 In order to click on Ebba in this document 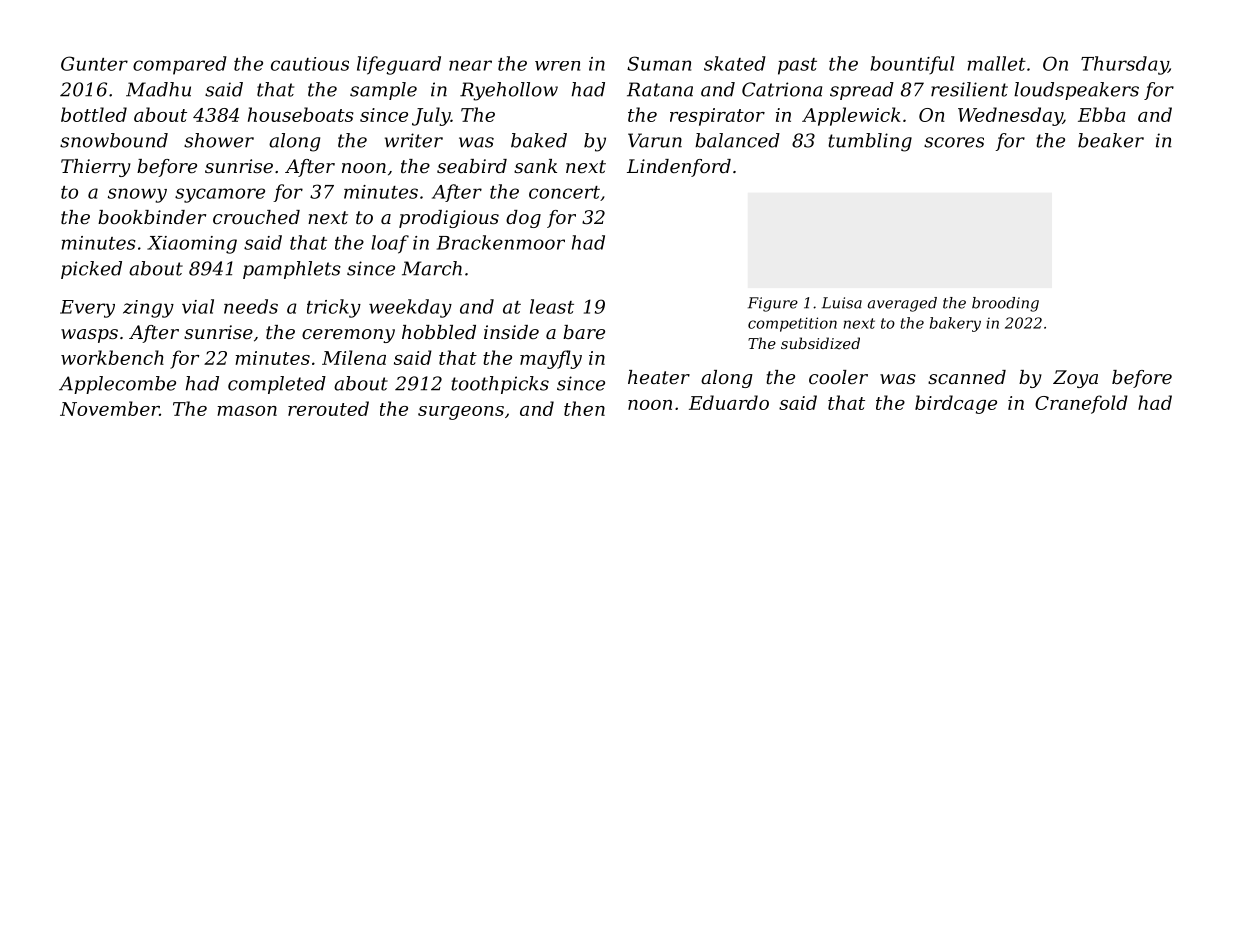, I will do `click(1102, 114)`.
